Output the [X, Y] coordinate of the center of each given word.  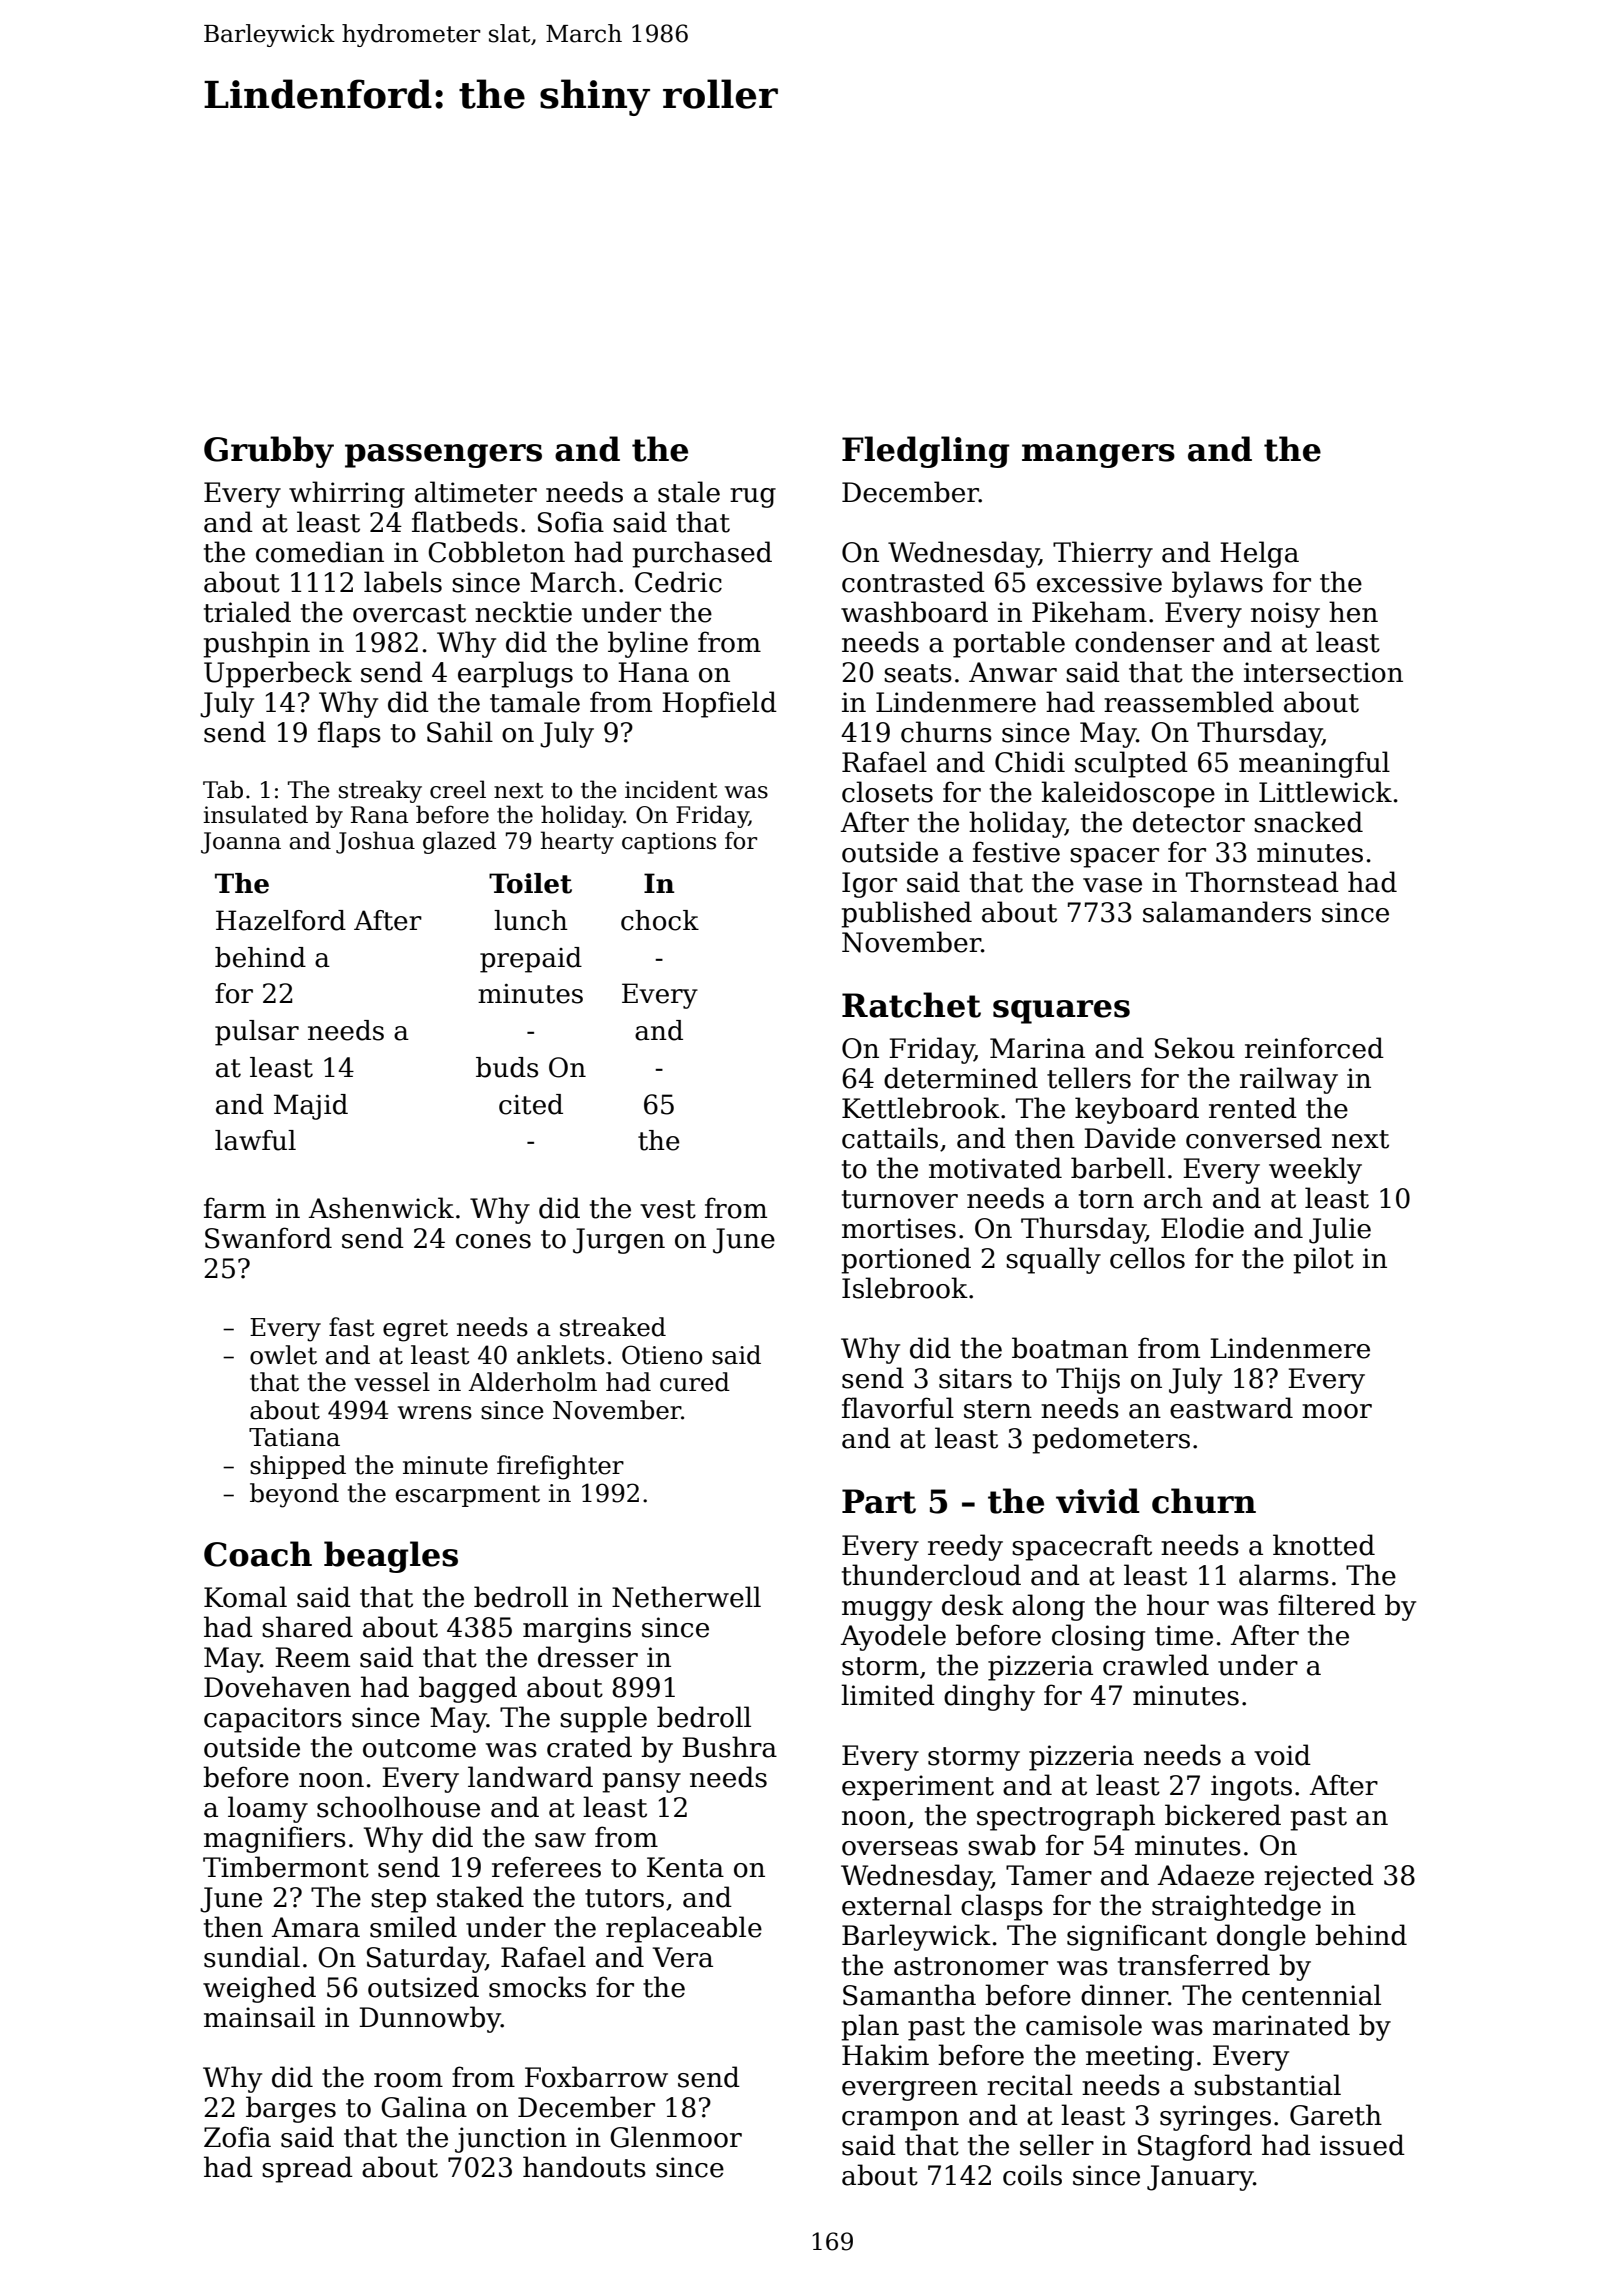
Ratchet [911, 1005]
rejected [1319, 1877]
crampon [900, 2121]
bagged [468, 1689]
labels [403, 582]
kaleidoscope [1128, 794]
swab [1002, 1845]
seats [918, 673]
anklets [561, 1355]
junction [511, 2140]
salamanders [1227, 912]
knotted [1324, 1545]
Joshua [375, 842]
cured [695, 1382]
